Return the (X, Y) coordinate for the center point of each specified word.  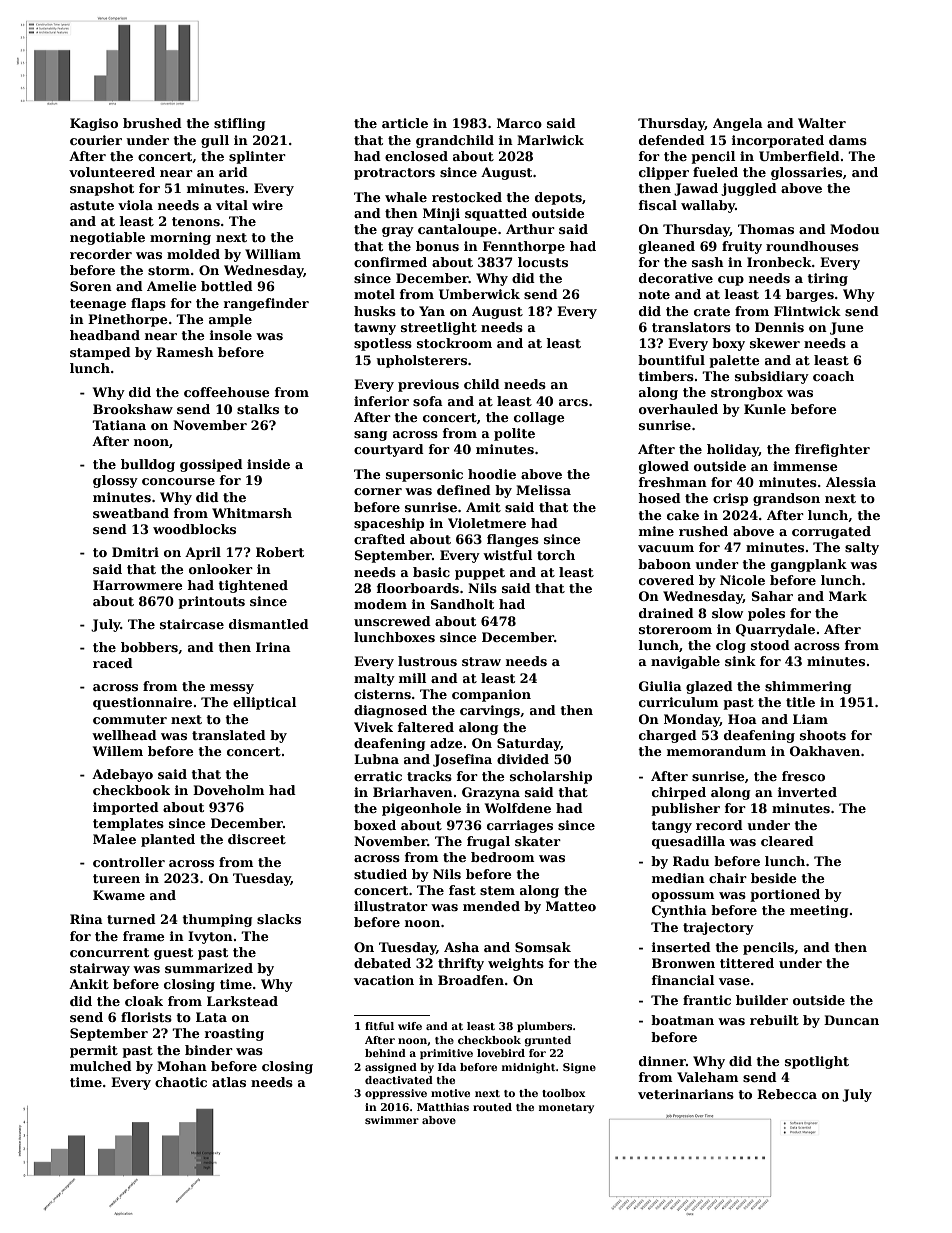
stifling (239, 124)
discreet (257, 839)
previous (428, 385)
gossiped (211, 465)
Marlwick (550, 140)
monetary (566, 1109)
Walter (822, 123)
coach (833, 376)
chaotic (181, 1082)
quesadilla (688, 842)
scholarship (551, 777)
